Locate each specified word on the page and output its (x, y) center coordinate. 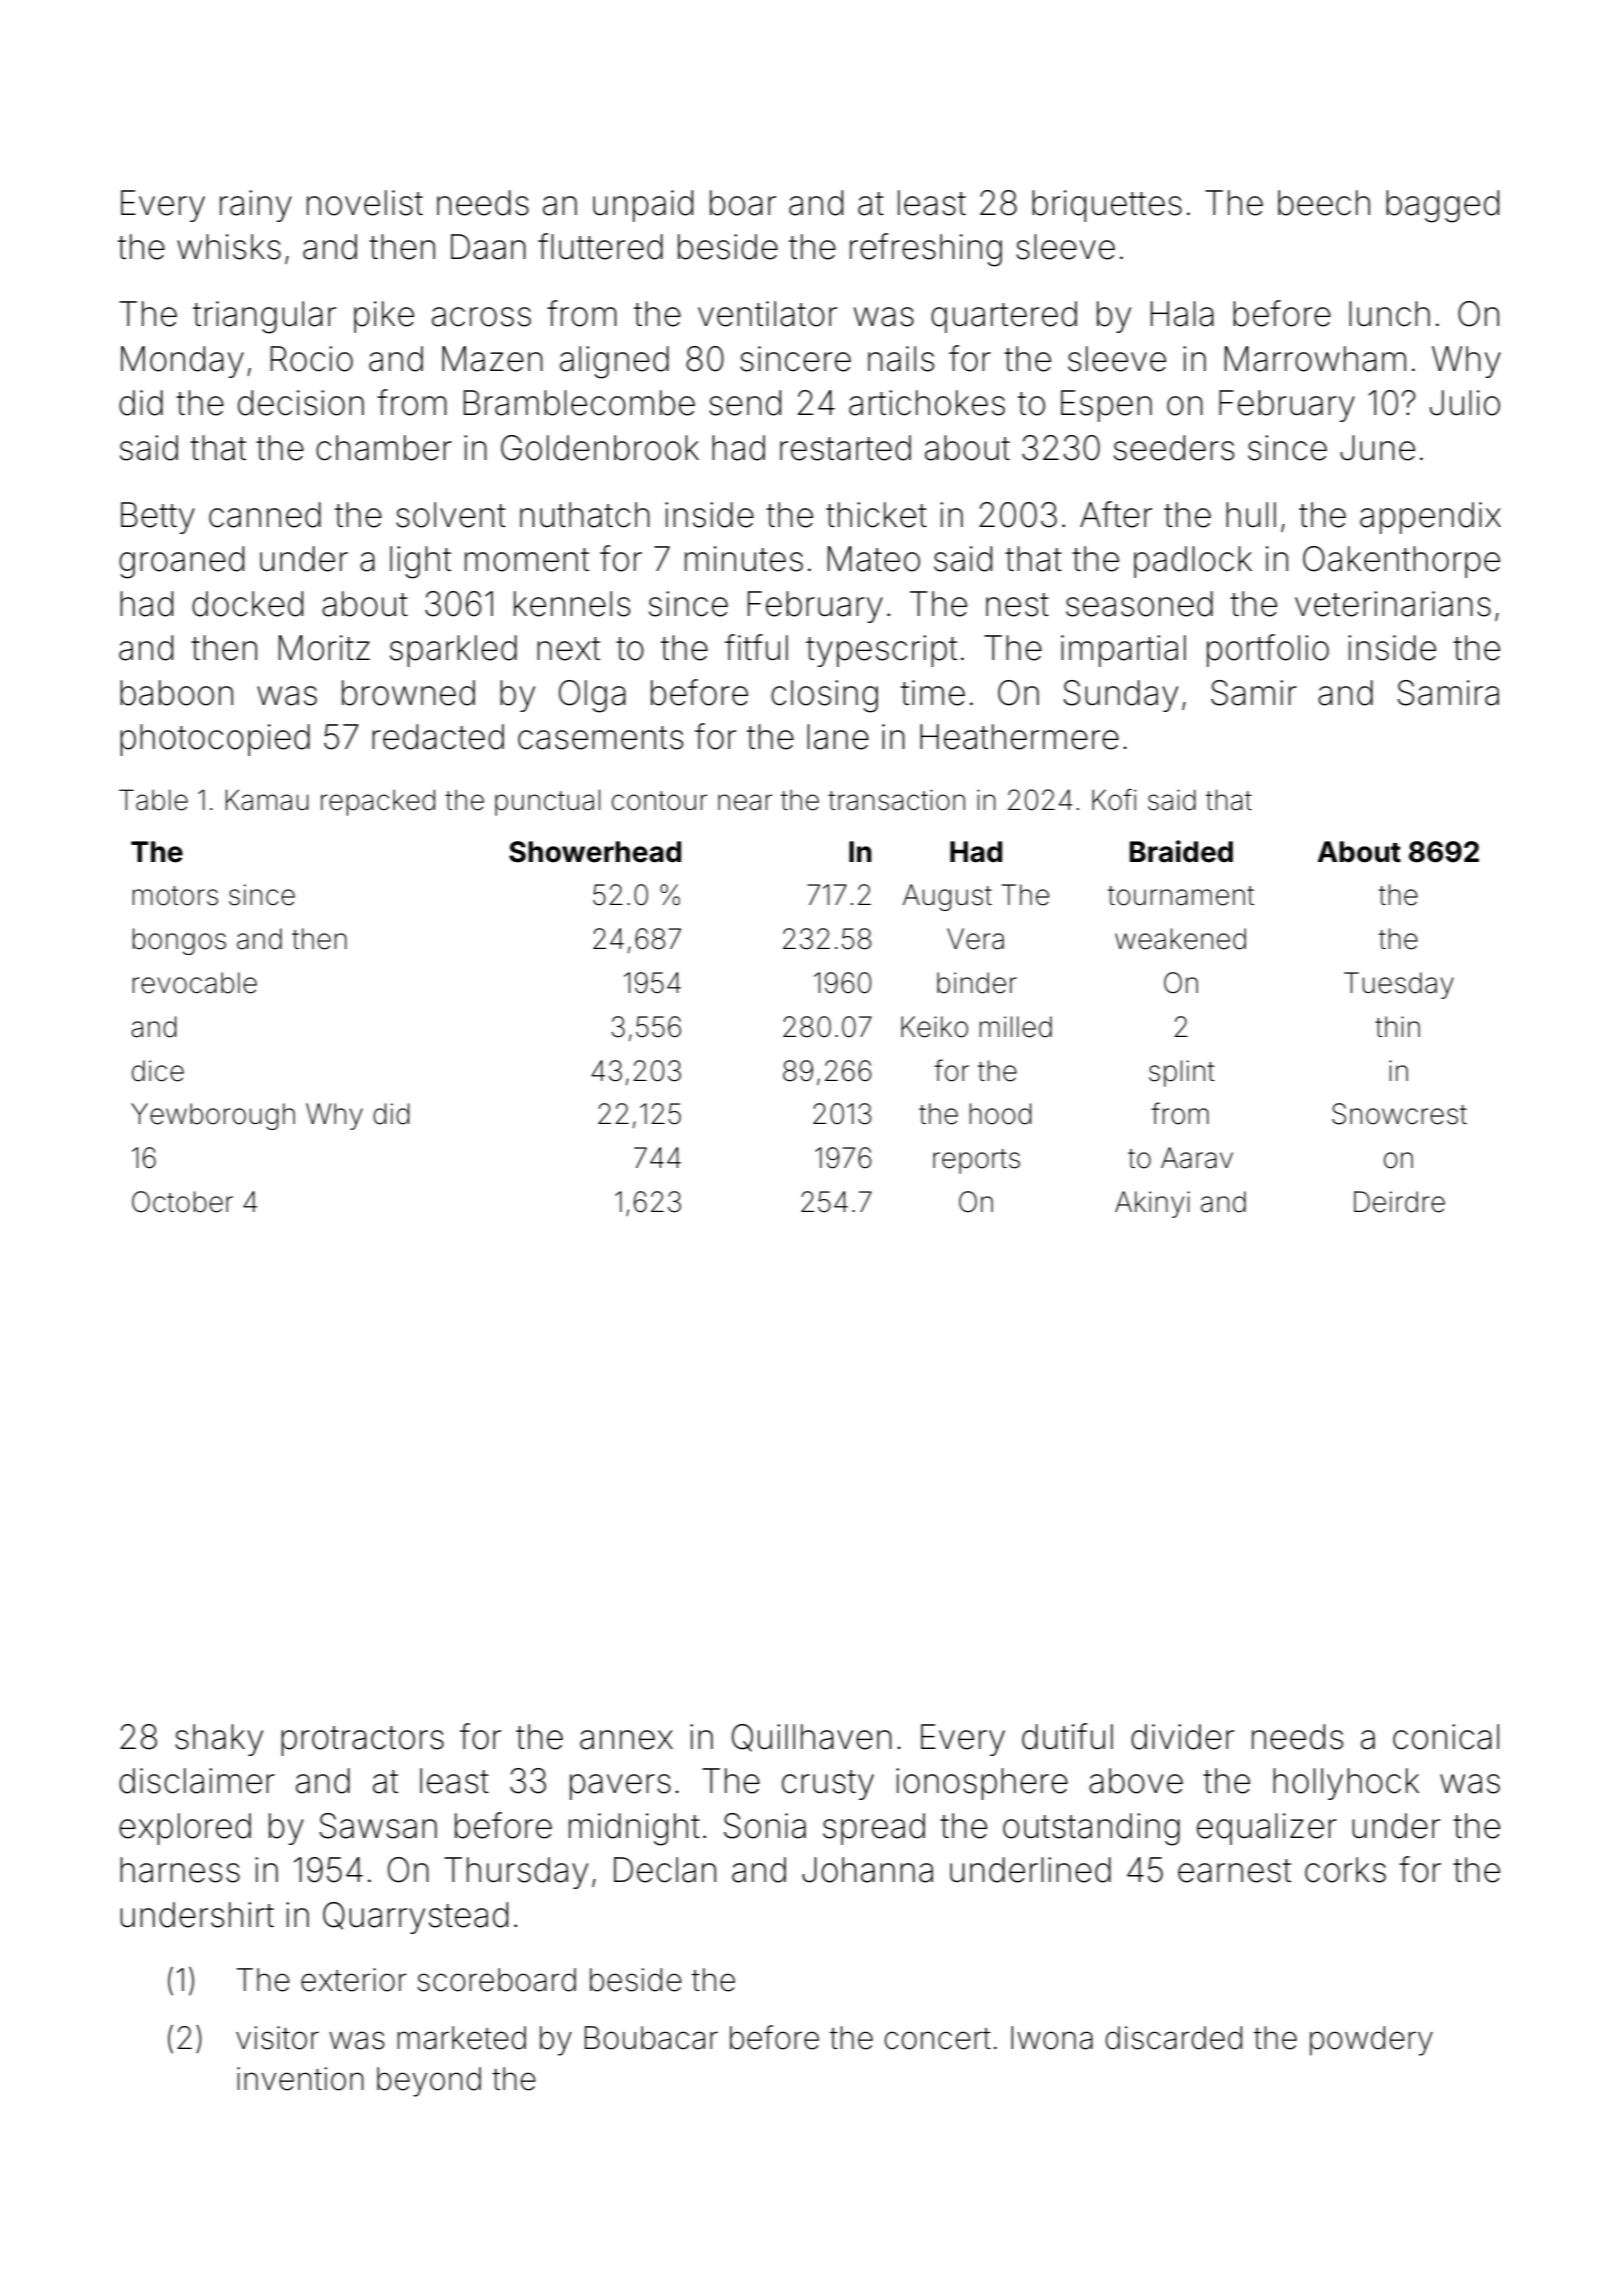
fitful (756, 647)
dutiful (1067, 1736)
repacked (378, 802)
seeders (1174, 448)
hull (1251, 515)
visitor (277, 2038)
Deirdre (1399, 1202)
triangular (264, 317)
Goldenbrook (600, 448)
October (182, 1202)
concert (938, 2039)
